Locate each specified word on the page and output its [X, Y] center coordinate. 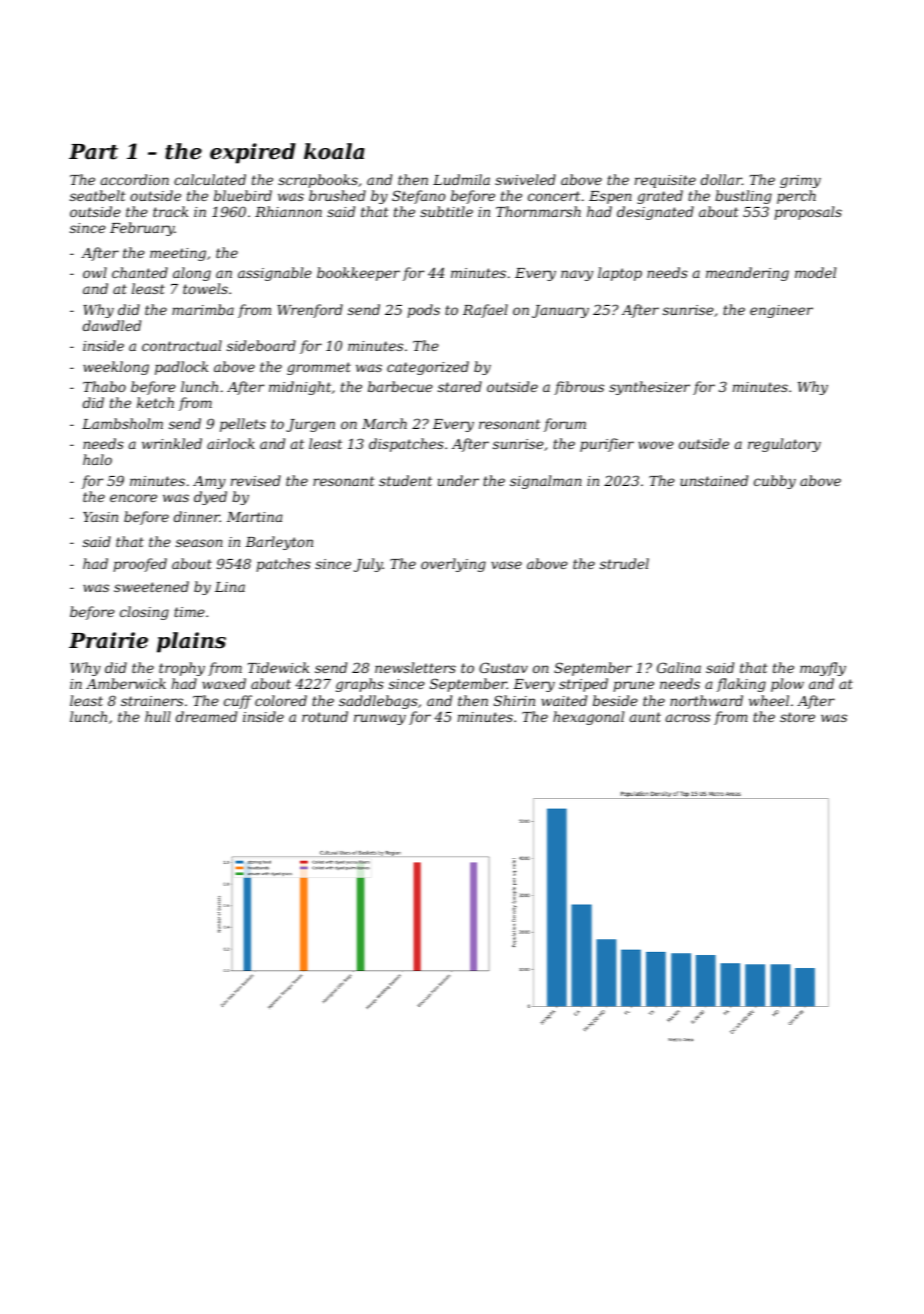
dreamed [206, 716]
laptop [620, 274]
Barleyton [279, 543]
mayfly [823, 669]
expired [253, 153]
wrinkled [172, 443]
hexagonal [588, 718]
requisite [665, 181]
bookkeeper [358, 274]
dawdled [112, 325]
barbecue [400, 386]
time [189, 612]
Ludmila [461, 179]
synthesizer [649, 388]
